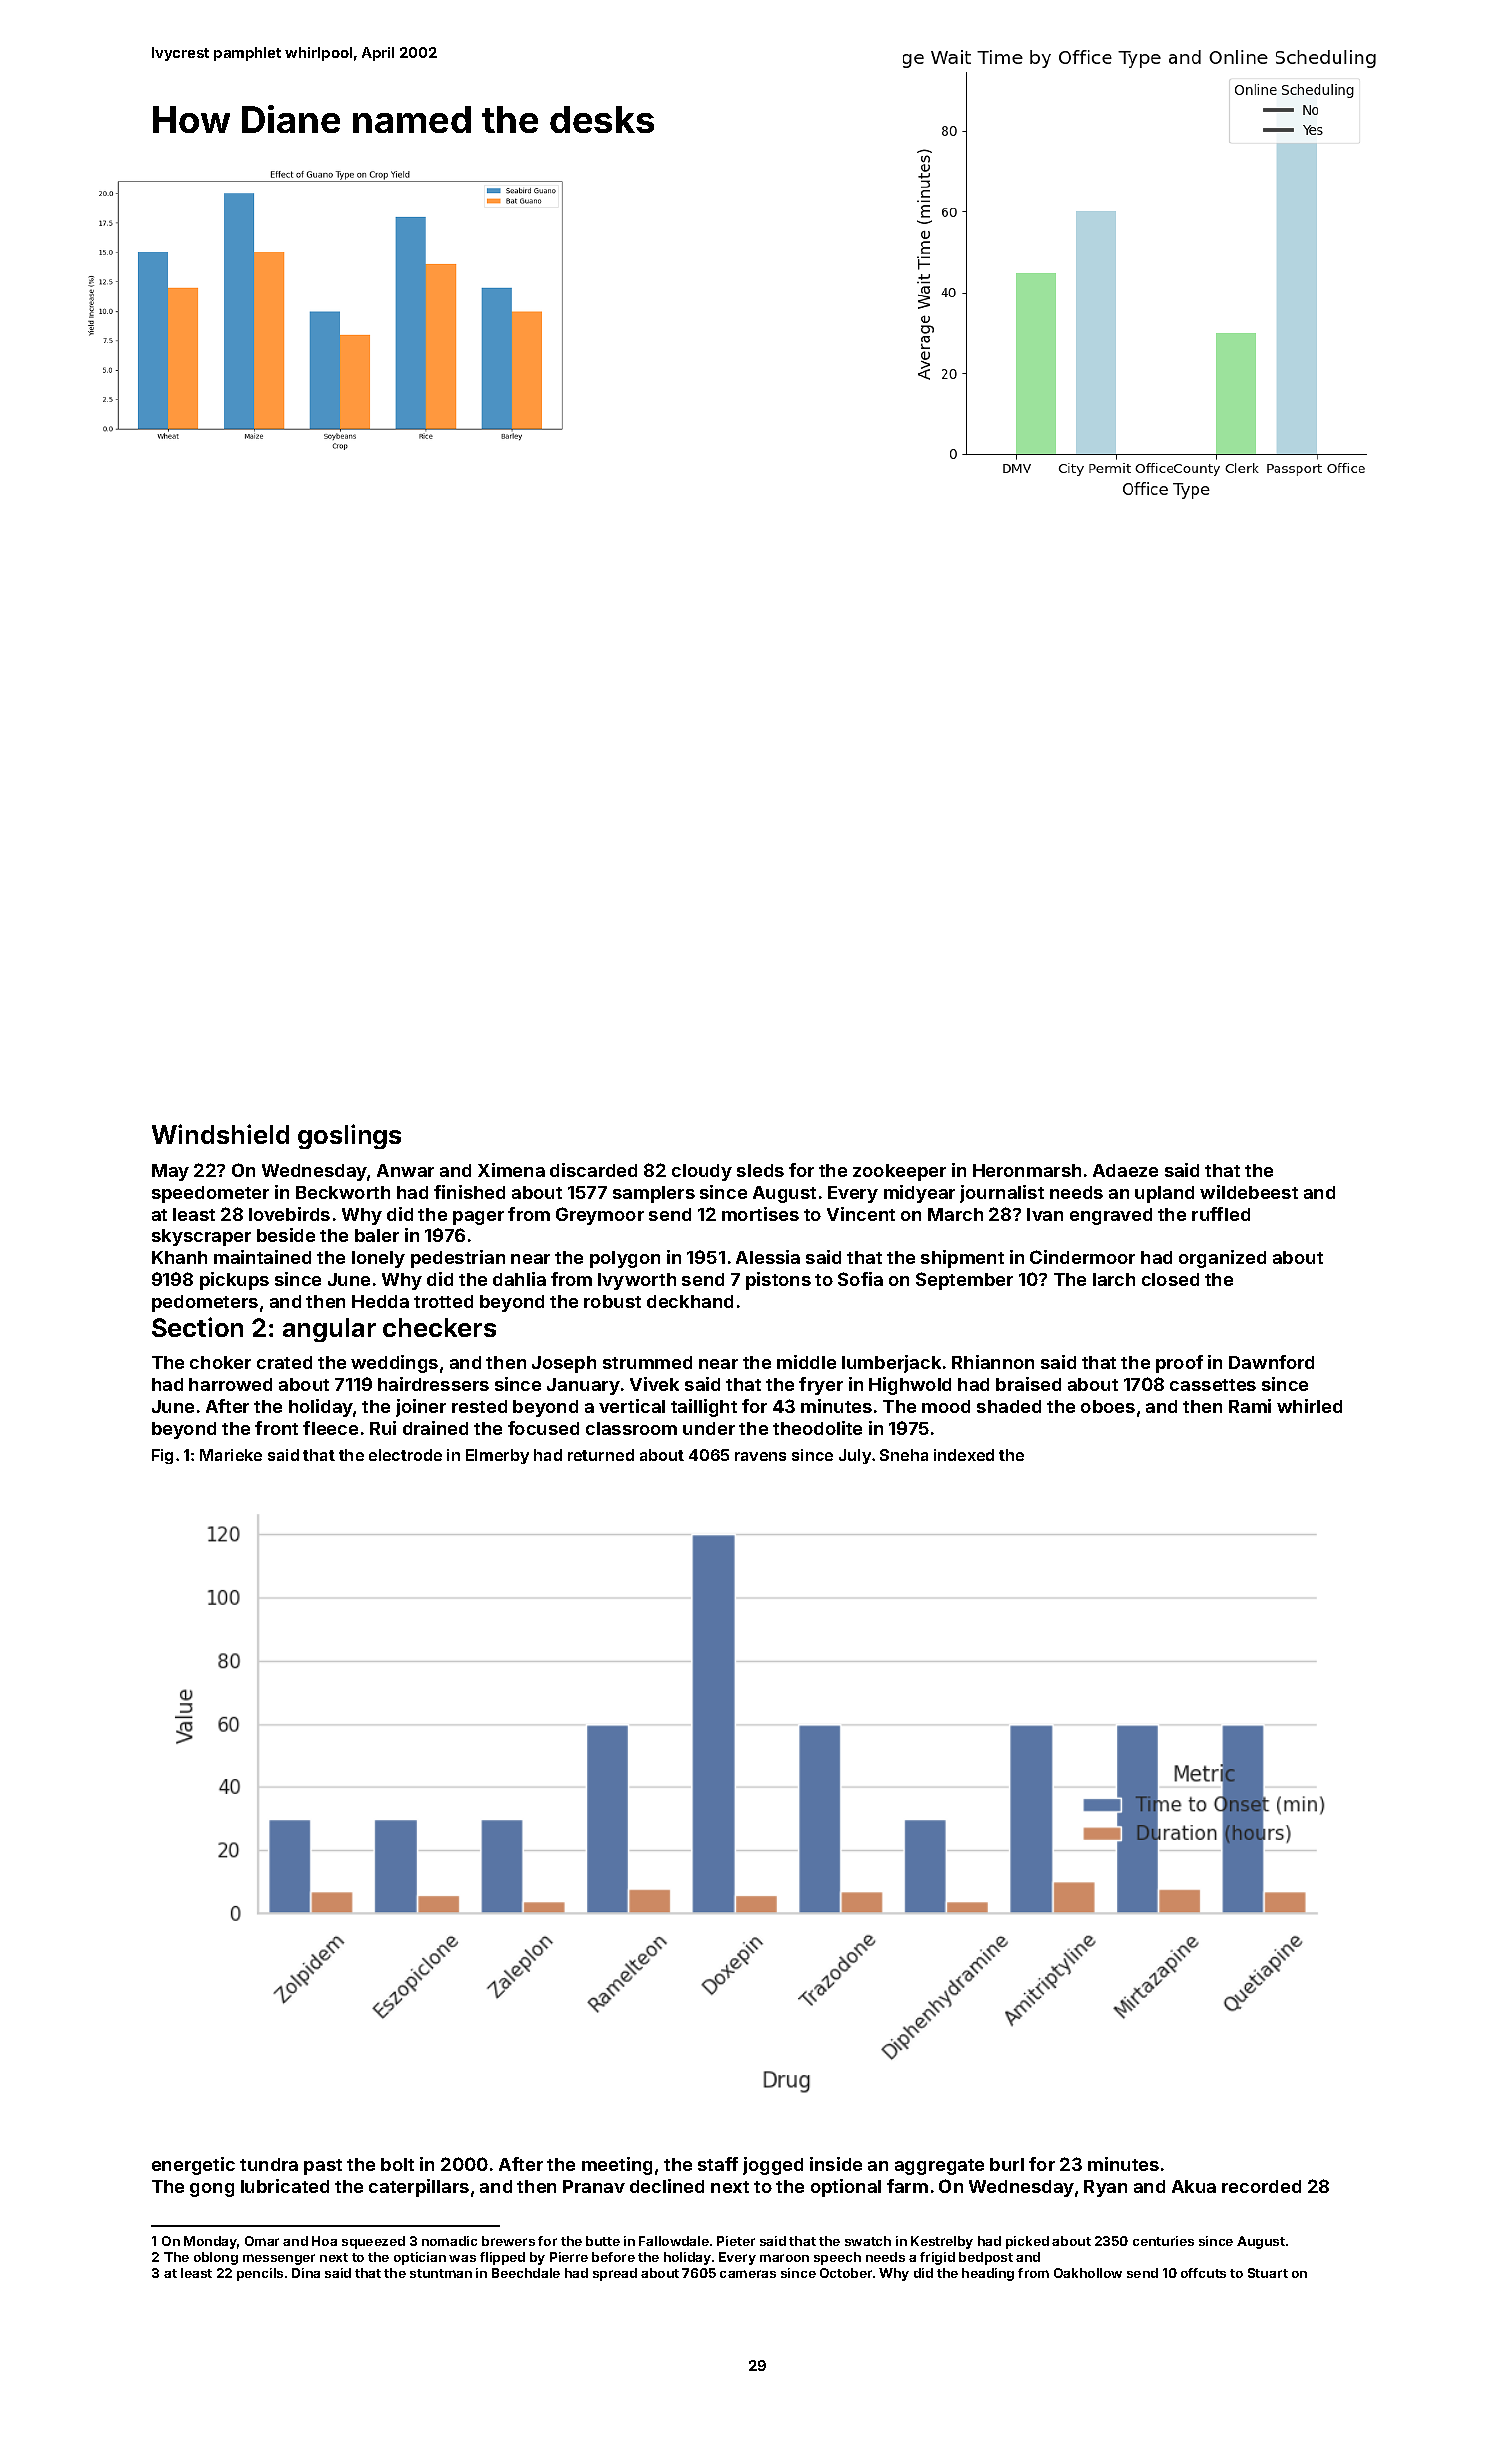 Image resolution: width=1496 pixels, height=2464 pixels. Describe the element at coordinates (349, 1136) in the document. I see `goslings` at that location.
